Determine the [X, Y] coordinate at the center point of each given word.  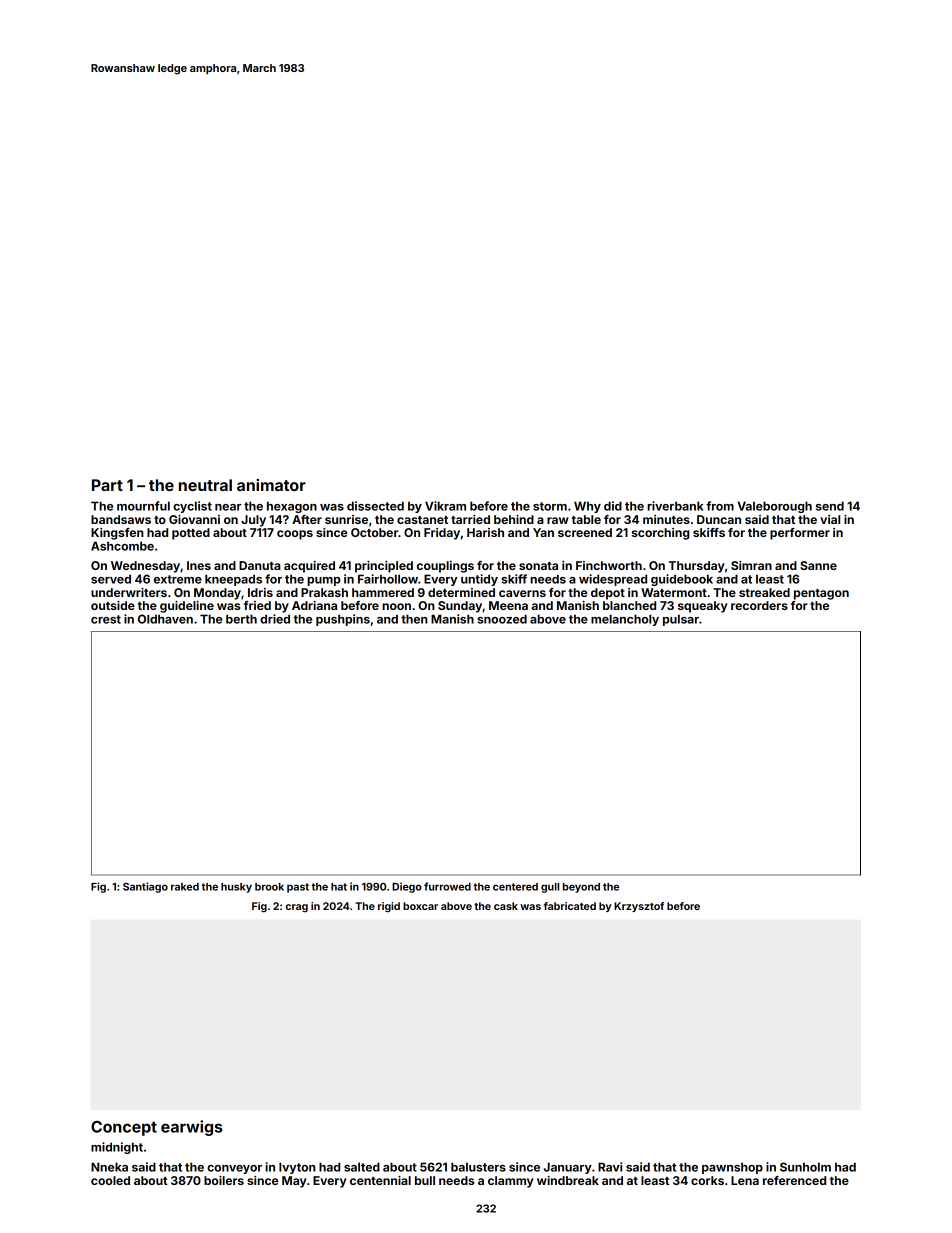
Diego [407, 887]
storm [550, 506]
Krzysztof [639, 907]
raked [185, 887]
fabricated [570, 906]
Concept [124, 1128]
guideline [187, 607]
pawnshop [732, 1168]
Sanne [818, 565]
